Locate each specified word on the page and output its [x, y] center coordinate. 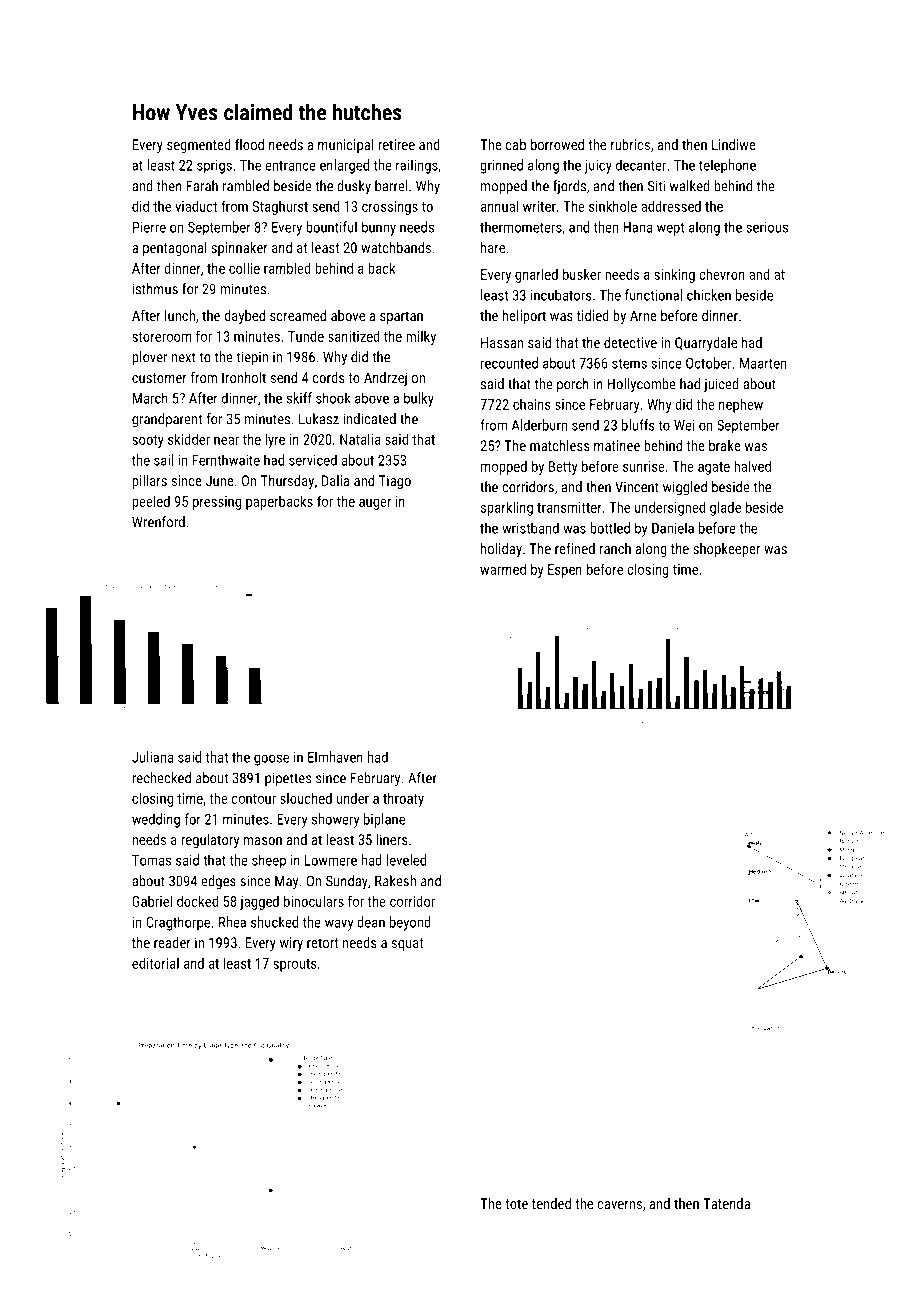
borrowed [557, 144]
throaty [403, 799]
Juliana [152, 757]
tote [516, 1204]
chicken [709, 295]
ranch [615, 548]
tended [551, 1203]
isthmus [155, 289]
